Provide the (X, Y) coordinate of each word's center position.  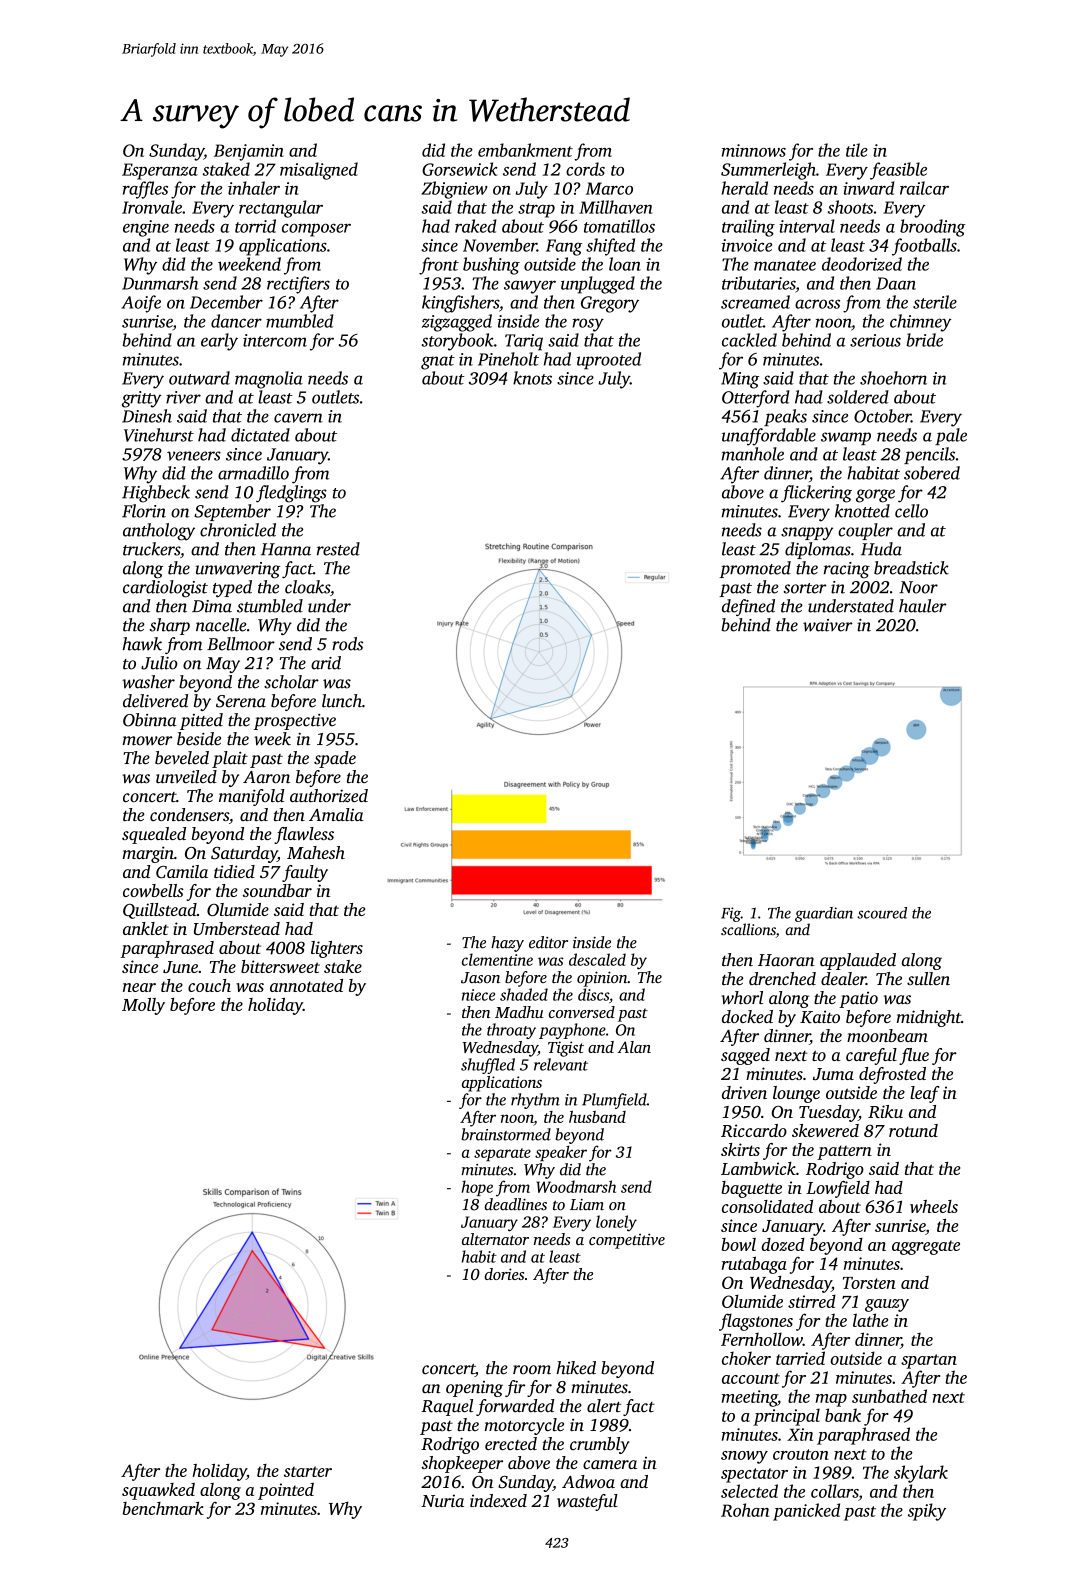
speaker (561, 1153)
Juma (833, 1074)
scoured (882, 913)
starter (308, 1471)
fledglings (291, 494)
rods (347, 644)
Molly (143, 1006)
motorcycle (524, 1426)
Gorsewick (459, 169)
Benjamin (249, 152)
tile (857, 150)
